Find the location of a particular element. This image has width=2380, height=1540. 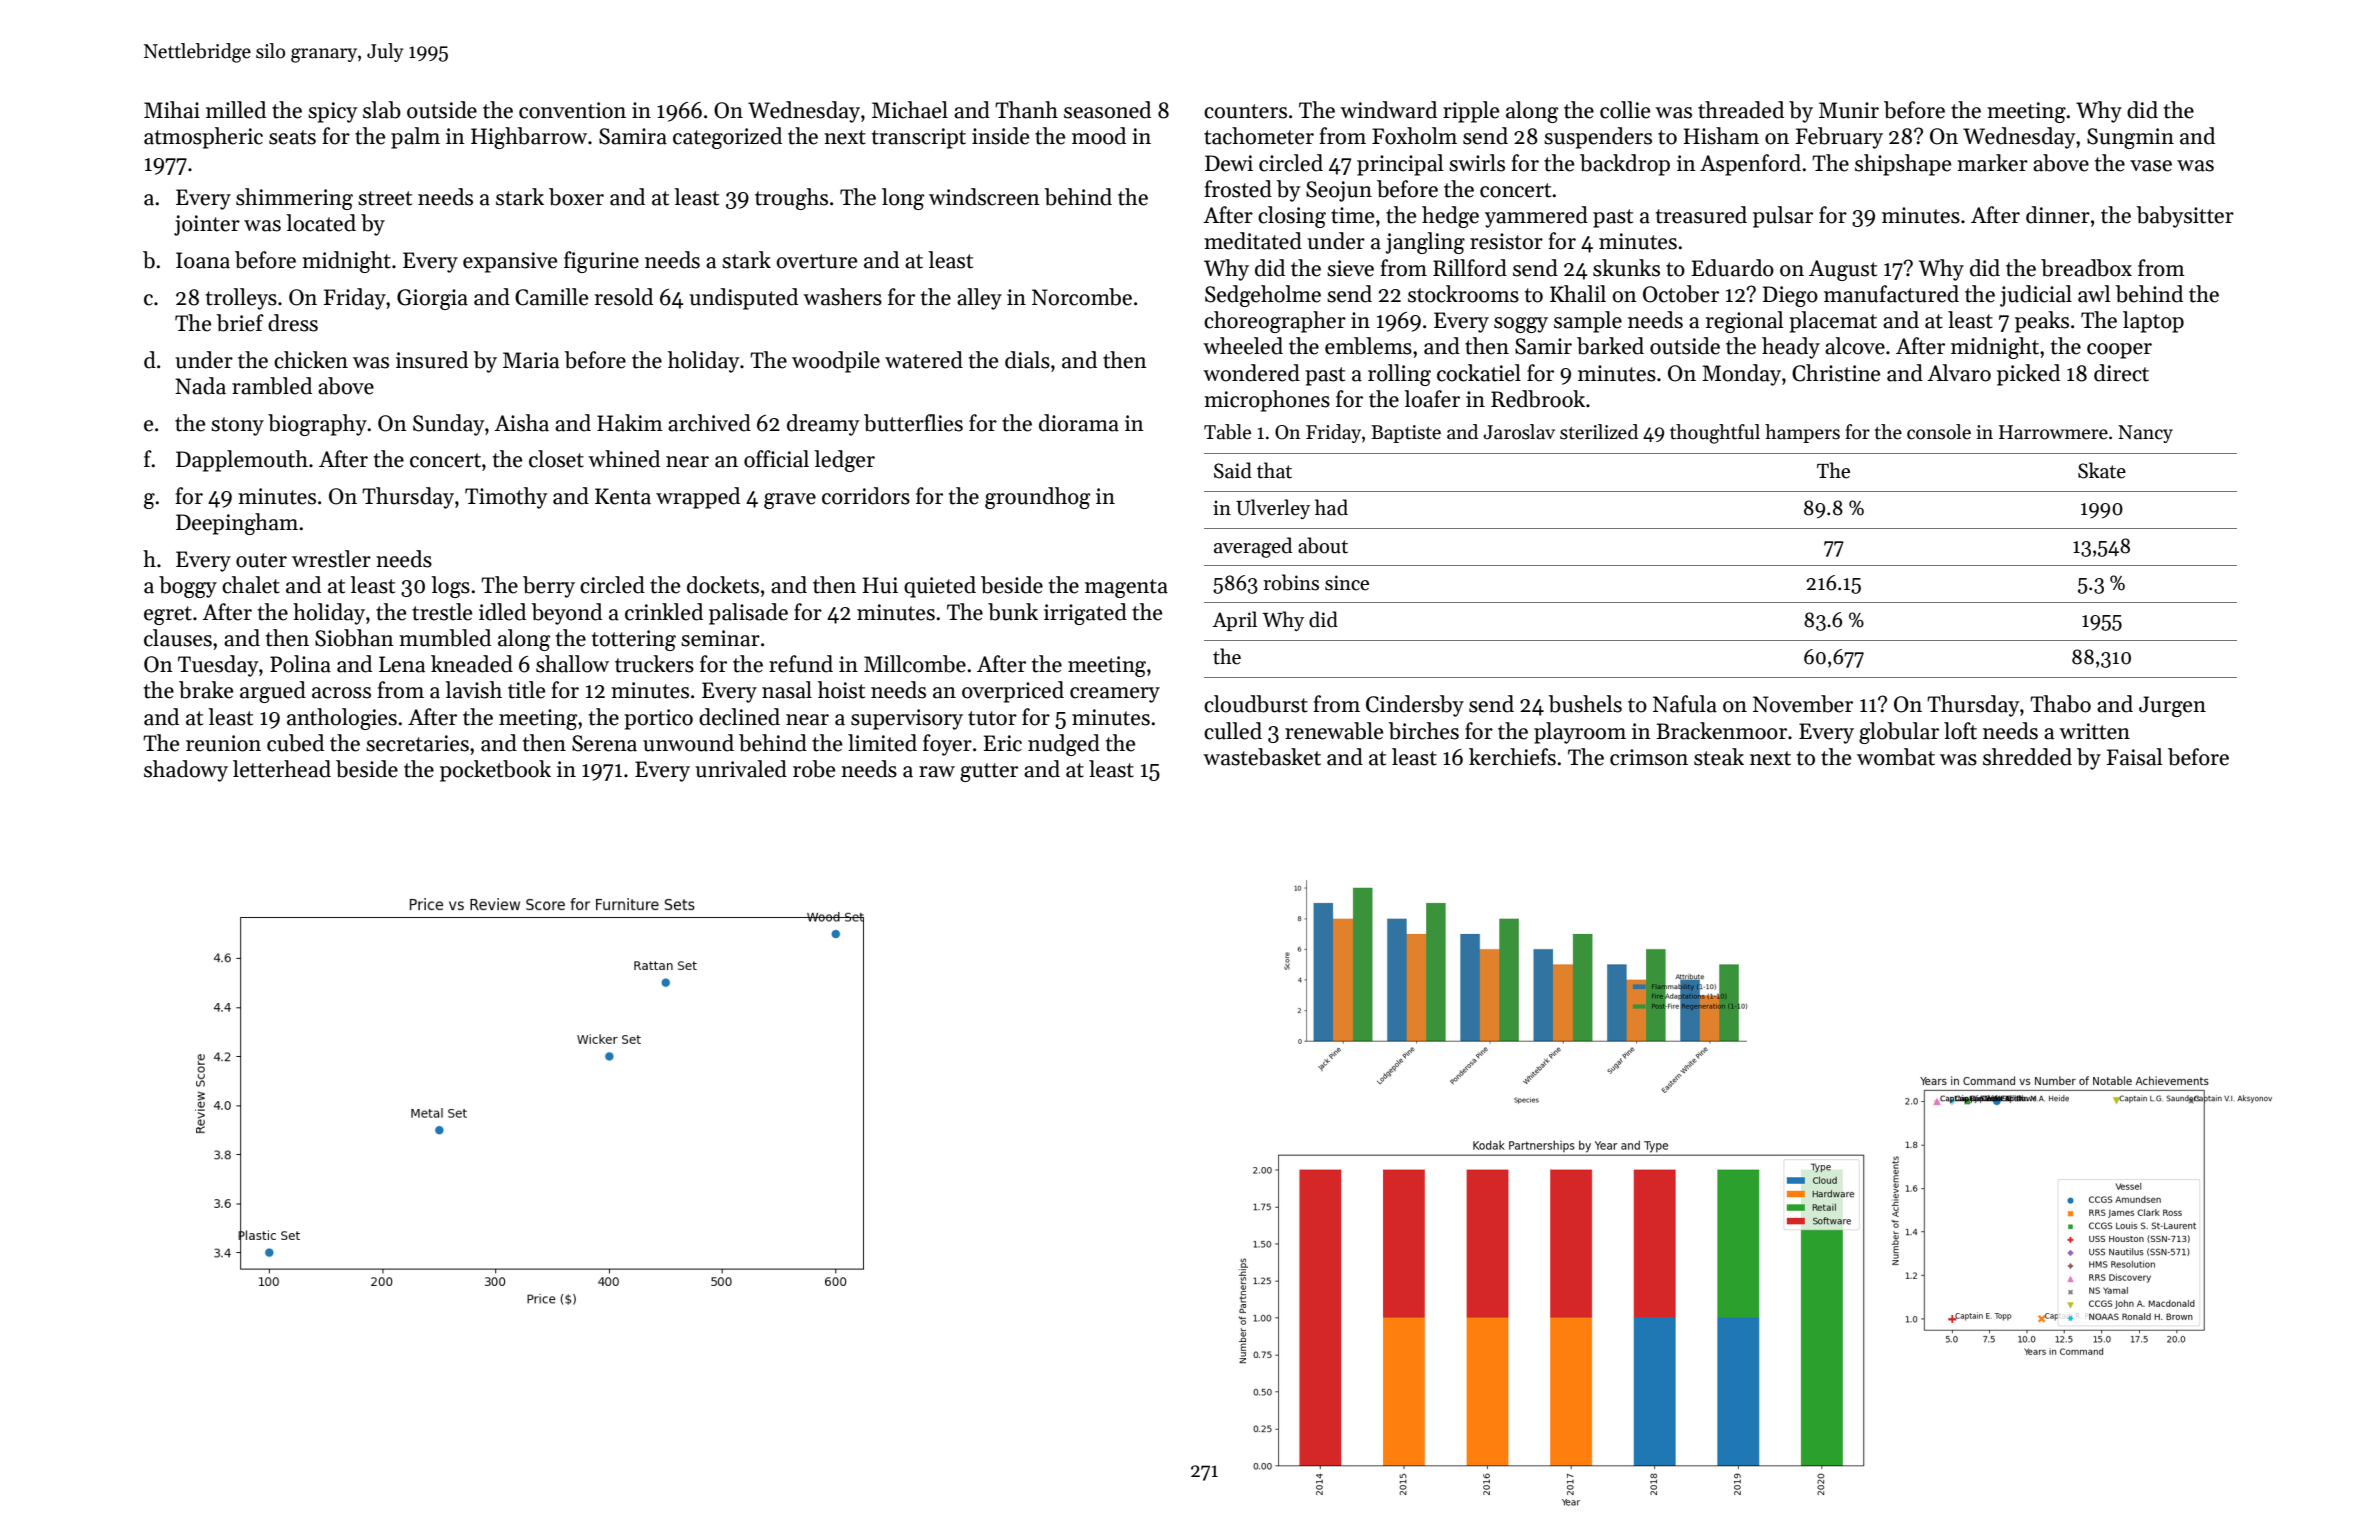

Munir is located at coordinates (1849, 110).
